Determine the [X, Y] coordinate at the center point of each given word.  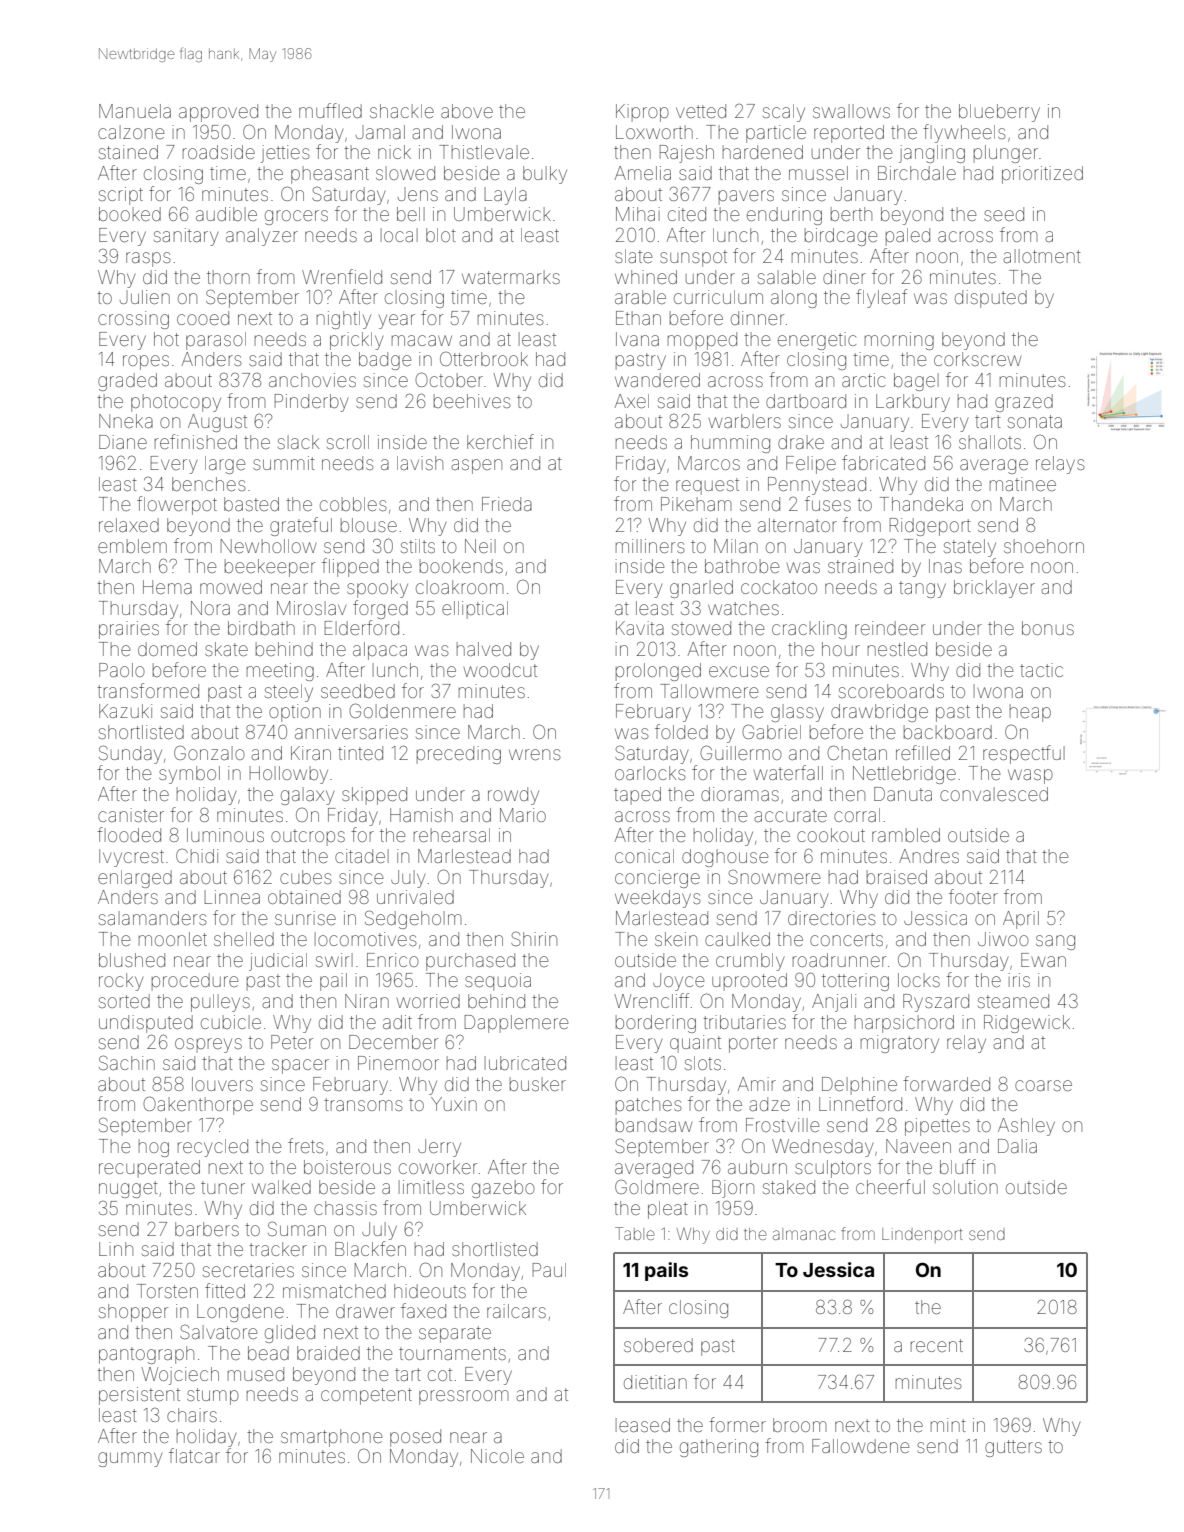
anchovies [312, 380]
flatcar [194, 1455]
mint [948, 1425]
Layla [506, 196]
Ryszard [936, 1003]
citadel [362, 856]
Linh [116, 1249]
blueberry [999, 113]
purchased [470, 962]
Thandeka [921, 504]
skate [226, 649]
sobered [658, 1345]
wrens [535, 754]
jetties [285, 154]
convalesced [994, 794]
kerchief [500, 441]
